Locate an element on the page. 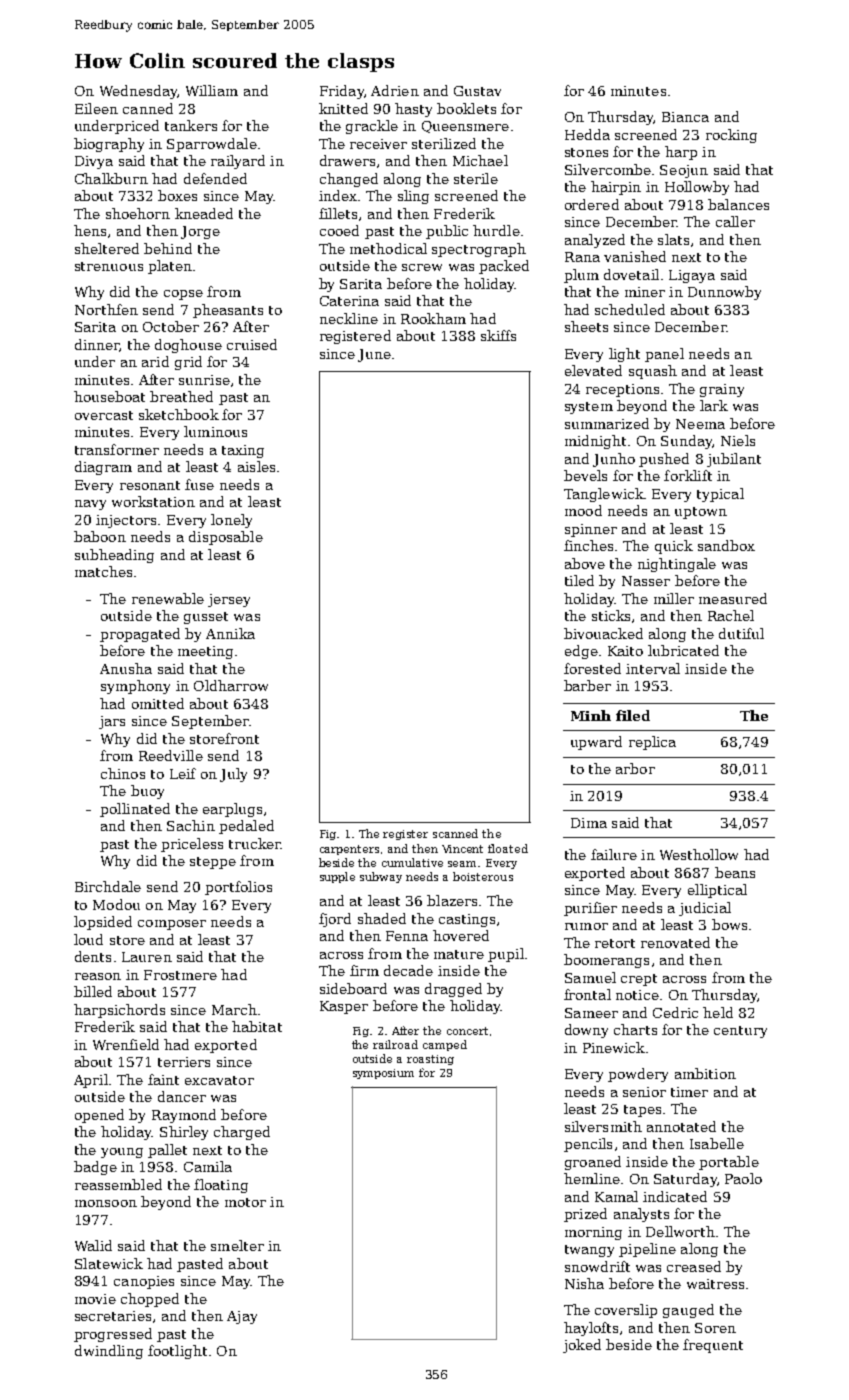  Neema is located at coordinates (700, 424).
